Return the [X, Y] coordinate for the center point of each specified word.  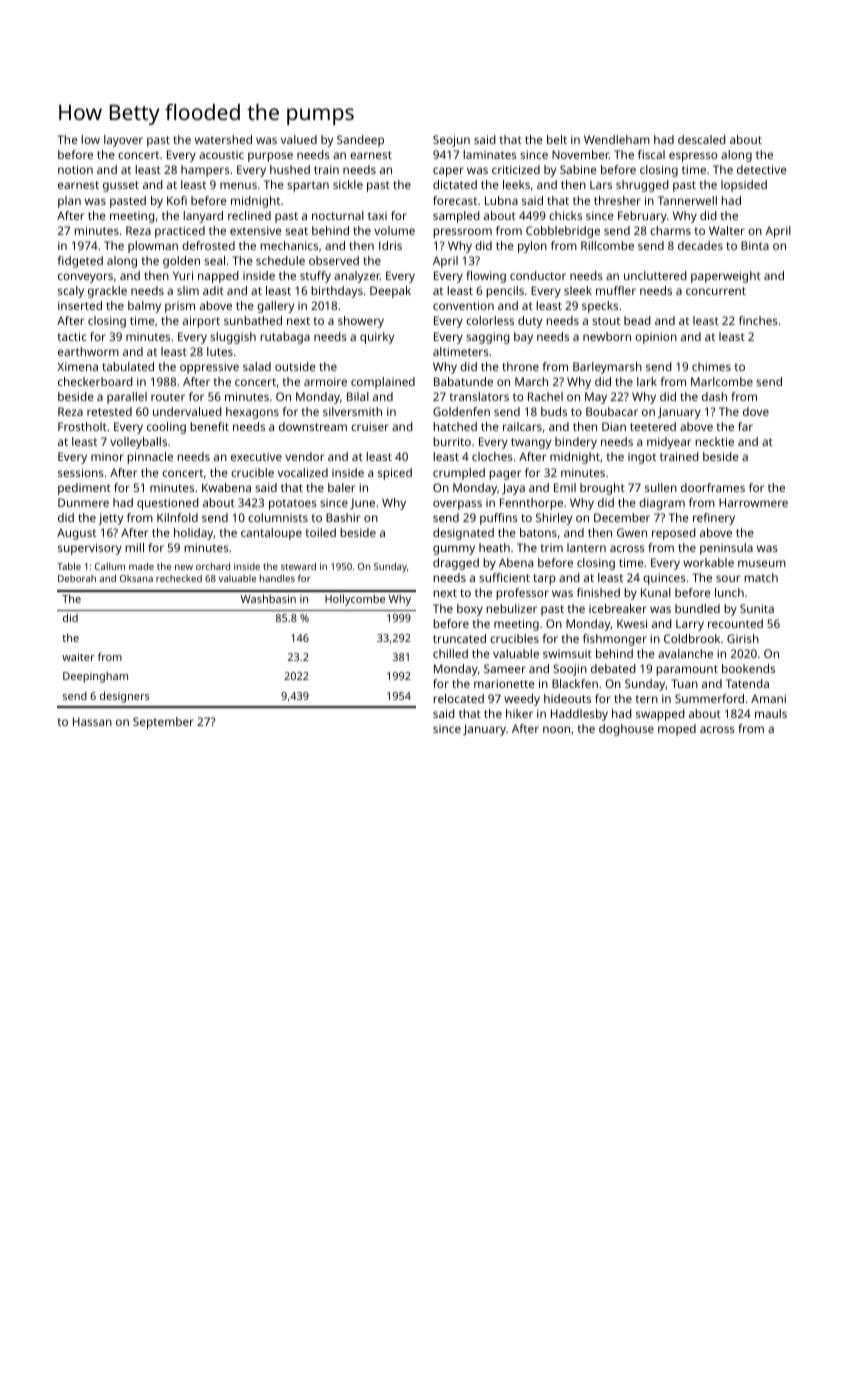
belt [557, 139]
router [168, 397]
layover [123, 141]
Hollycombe [355, 600]
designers [124, 697]
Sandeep [360, 141]
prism [180, 307]
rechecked [179, 578]
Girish [743, 638]
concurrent [716, 291]
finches [758, 320]
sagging [488, 338]
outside [295, 366]
